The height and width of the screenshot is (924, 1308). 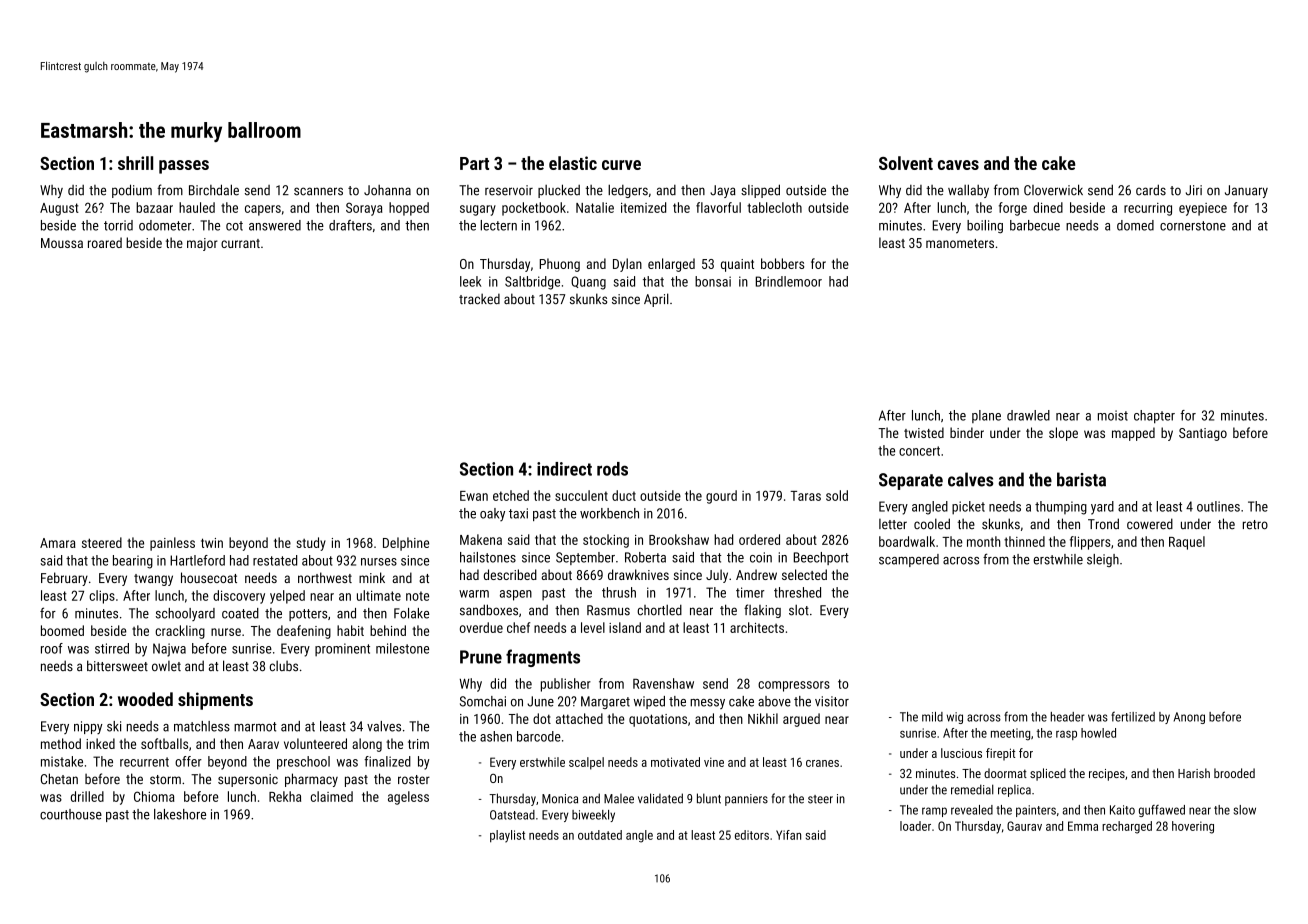 What do you see at coordinates (474, 496) in the screenshot?
I see `Ewan` at bounding box center [474, 496].
